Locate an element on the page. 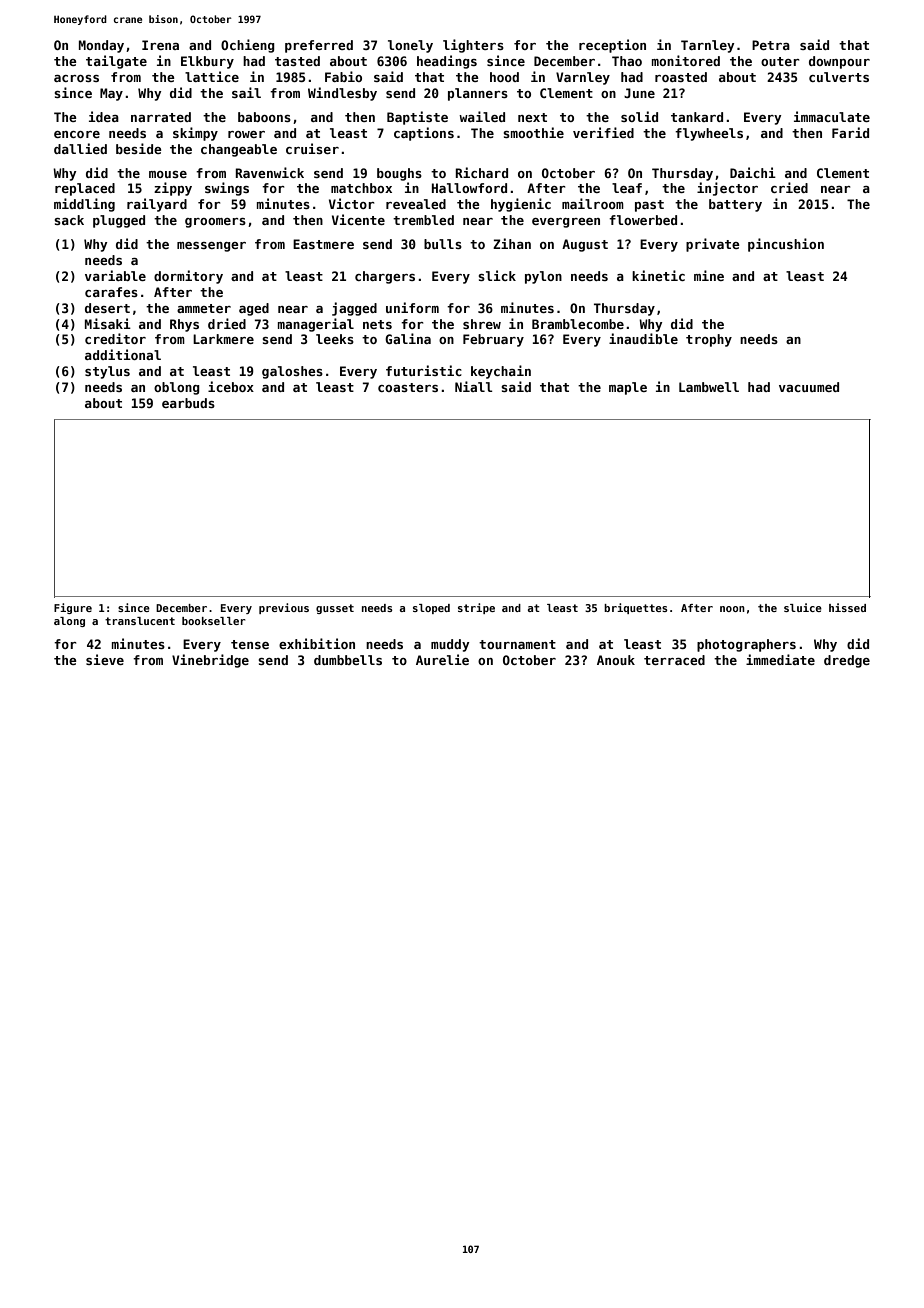 This image has width=924, height=1308. galoshes is located at coordinates (292, 372).
